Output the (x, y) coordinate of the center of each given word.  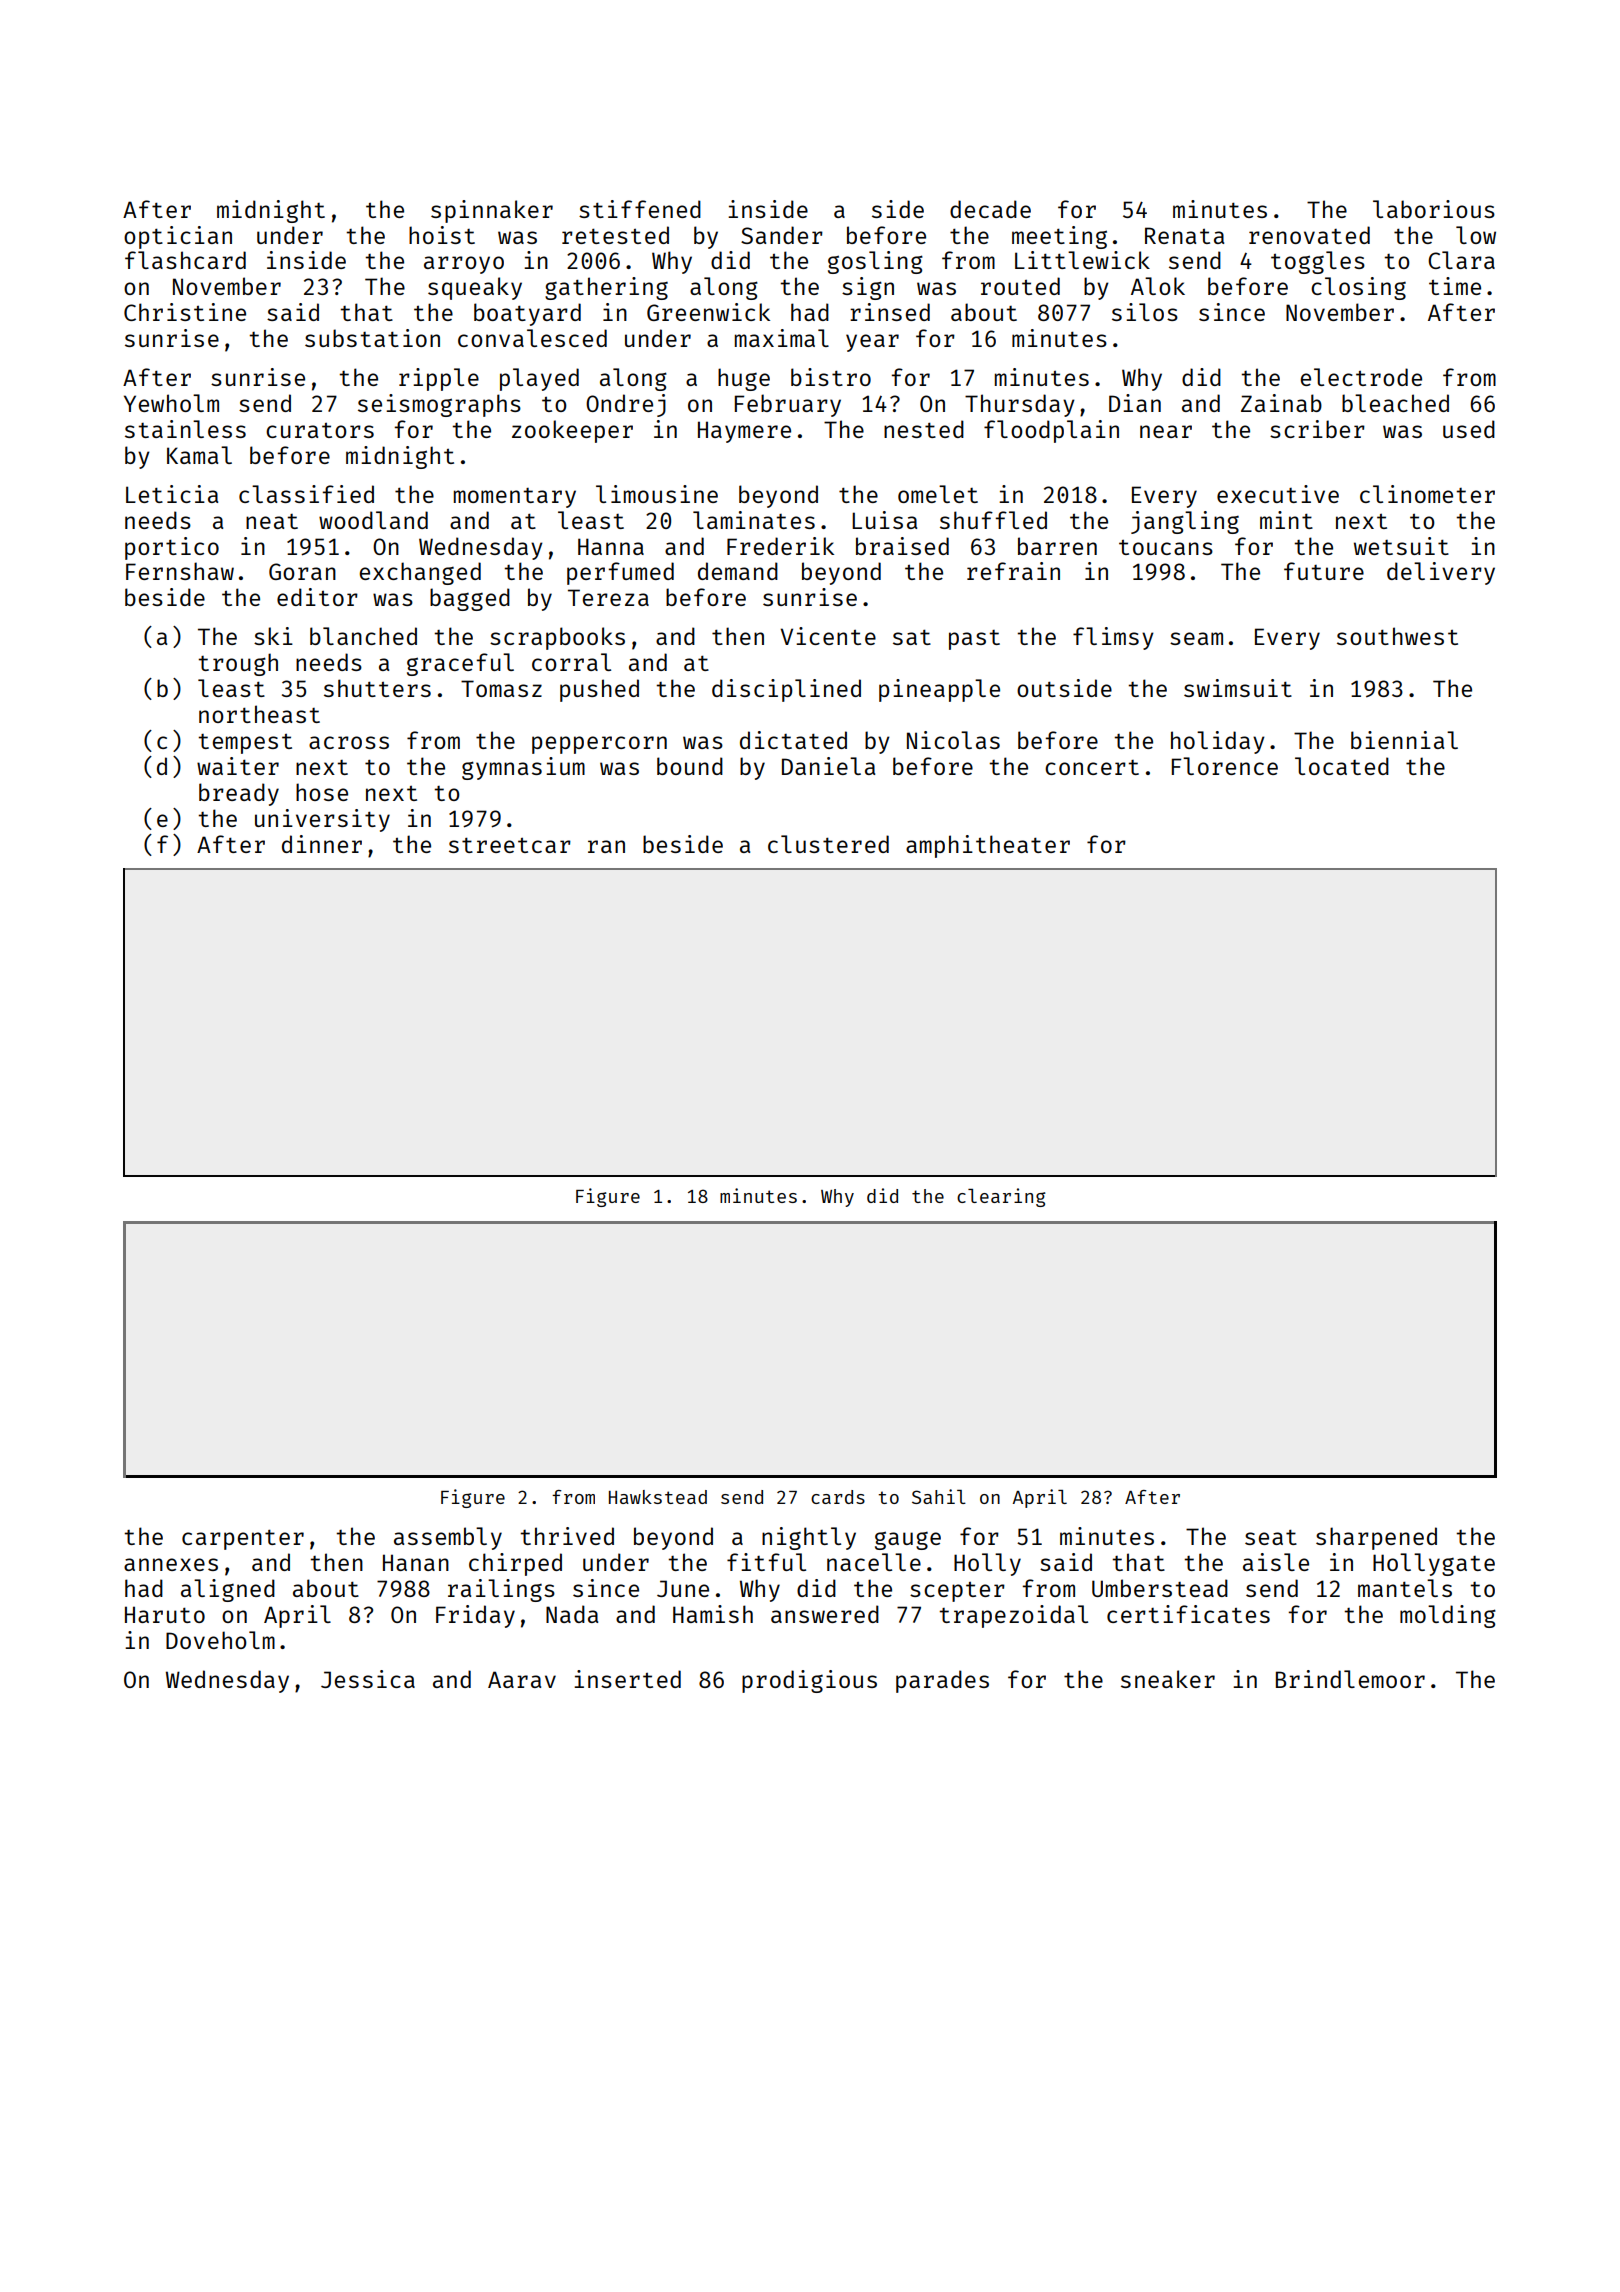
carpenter (243, 1539)
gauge (908, 1540)
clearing (1001, 1197)
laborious (1434, 209)
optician (178, 237)
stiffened (640, 209)
